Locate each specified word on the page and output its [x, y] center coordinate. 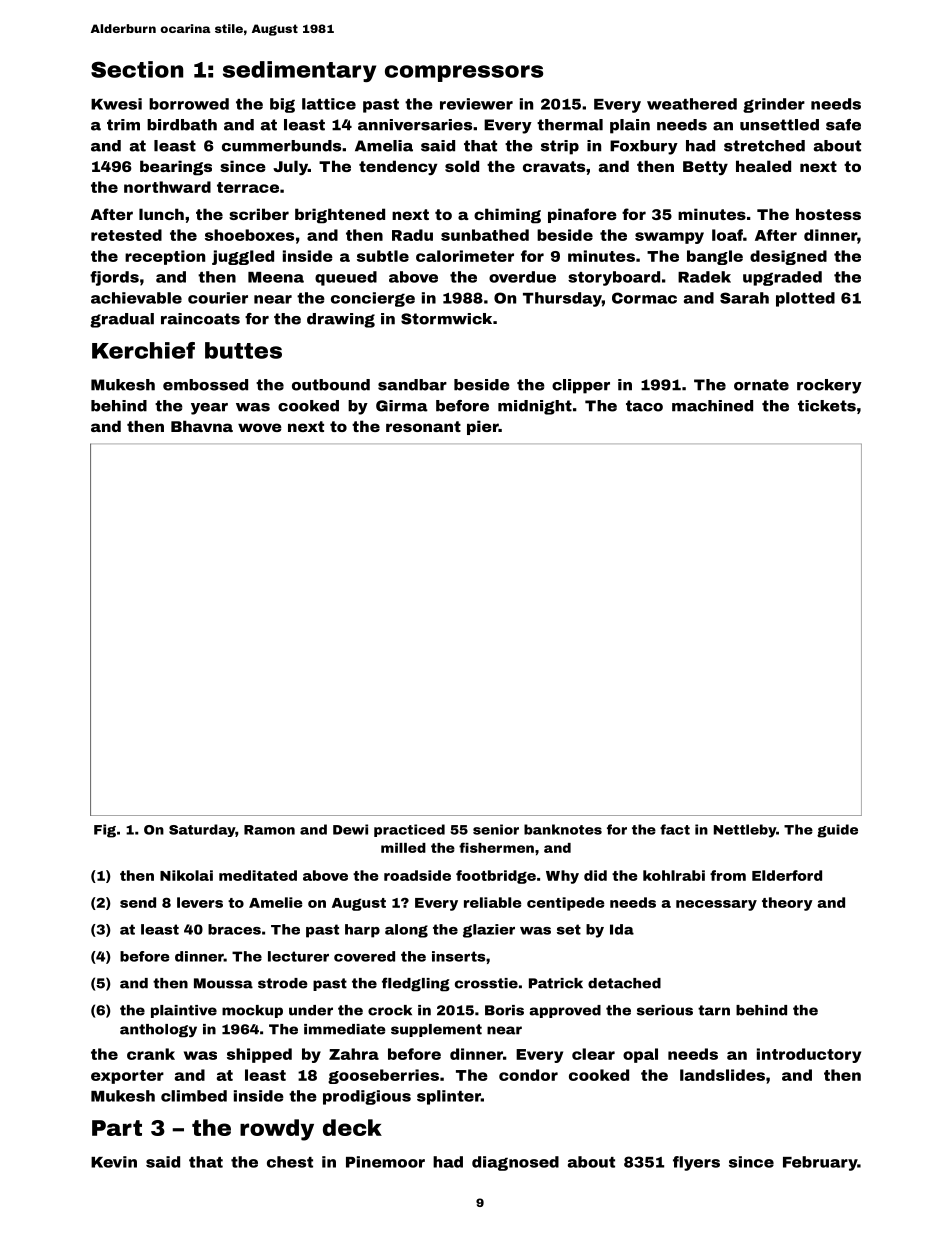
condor [528, 1075]
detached [624, 983]
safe [843, 125]
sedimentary [299, 71]
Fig [105, 831]
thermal [570, 125]
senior [496, 829]
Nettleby [745, 831]
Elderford [787, 875]
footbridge [496, 877]
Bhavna [202, 426]
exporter [127, 1077]
